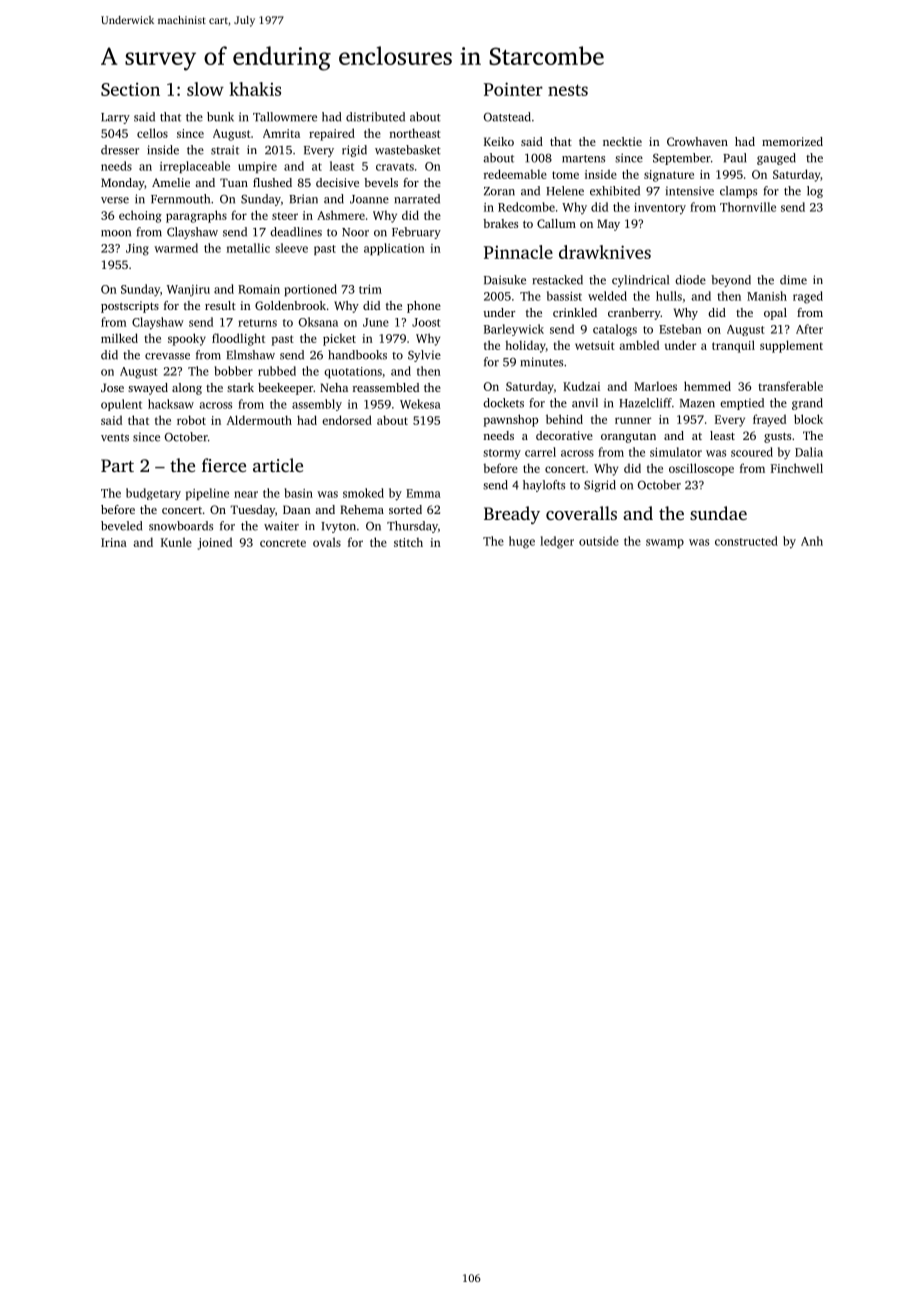  Describe the element at coordinates (234, 371) in the screenshot. I see `bobber` at that location.
